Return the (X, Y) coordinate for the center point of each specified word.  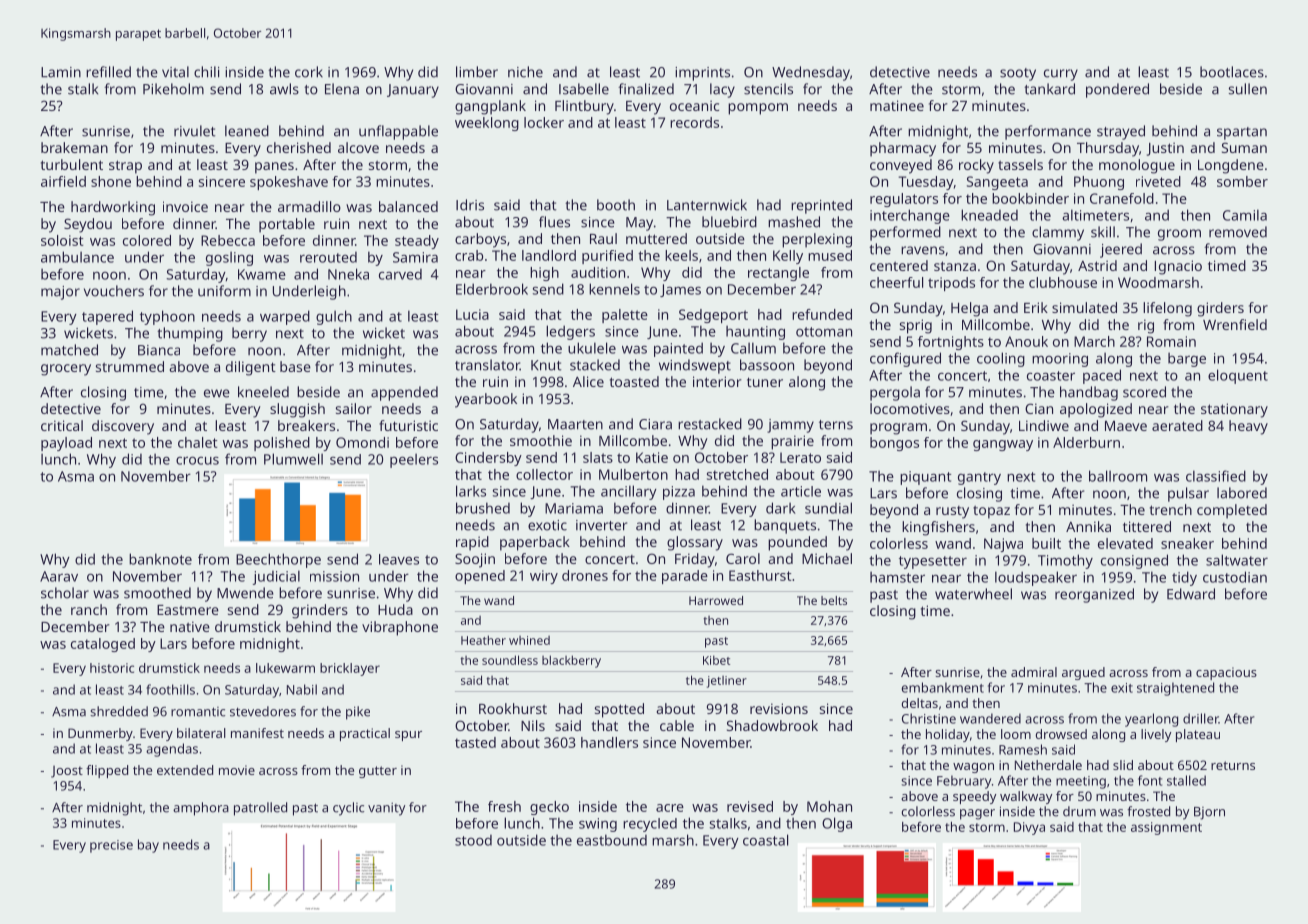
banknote (160, 559)
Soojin (475, 560)
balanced (408, 206)
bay (148, 846)
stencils (768, 89)
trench (1171, 509)
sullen (1248, 89)
